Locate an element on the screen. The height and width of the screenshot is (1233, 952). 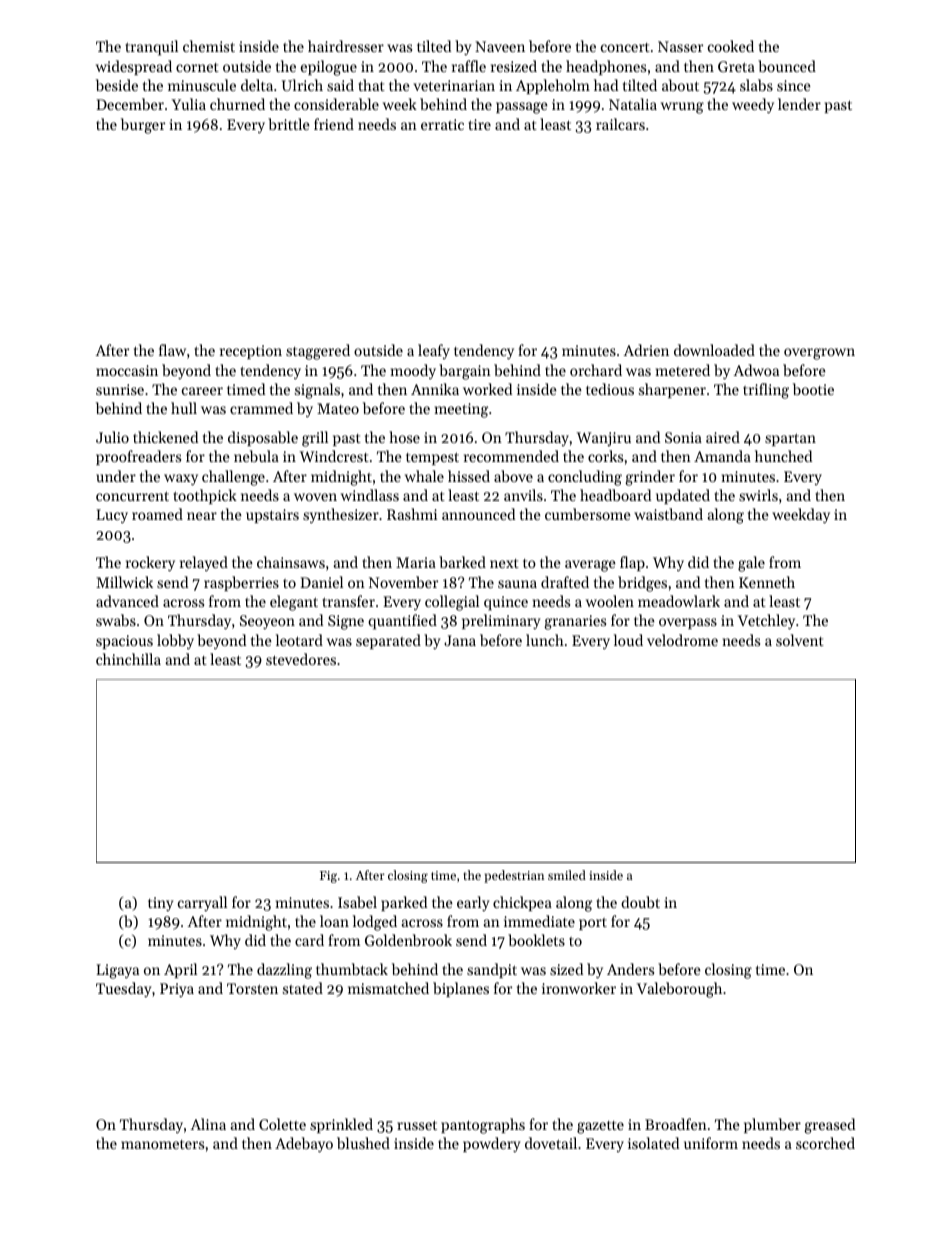
elegant is located at coordinates (294, 603).
